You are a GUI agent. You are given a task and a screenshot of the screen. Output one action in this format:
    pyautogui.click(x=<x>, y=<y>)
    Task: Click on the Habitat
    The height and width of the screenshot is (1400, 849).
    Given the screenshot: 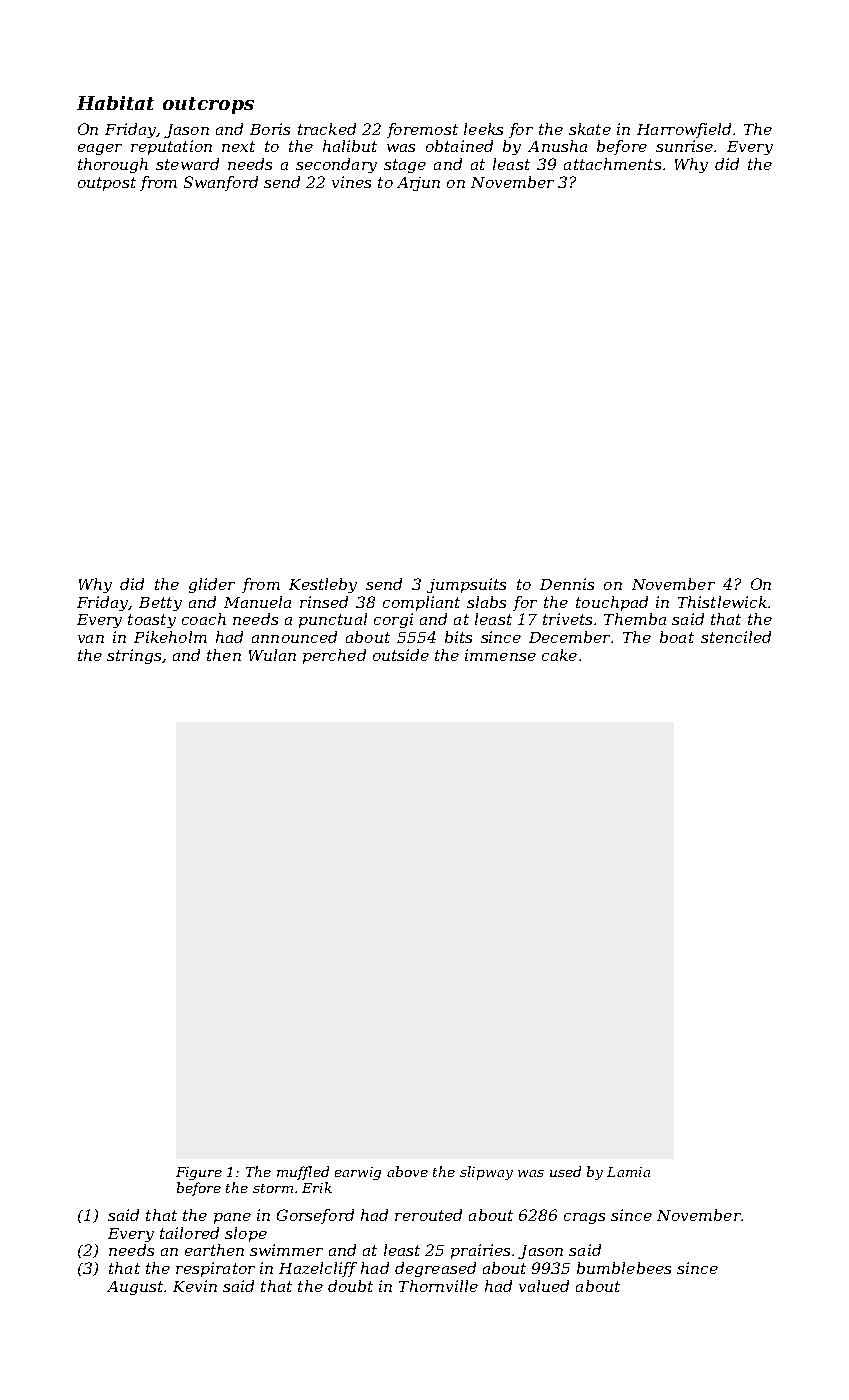 What is the action you would take?
    pyautogui.click(x=115, y=103)
